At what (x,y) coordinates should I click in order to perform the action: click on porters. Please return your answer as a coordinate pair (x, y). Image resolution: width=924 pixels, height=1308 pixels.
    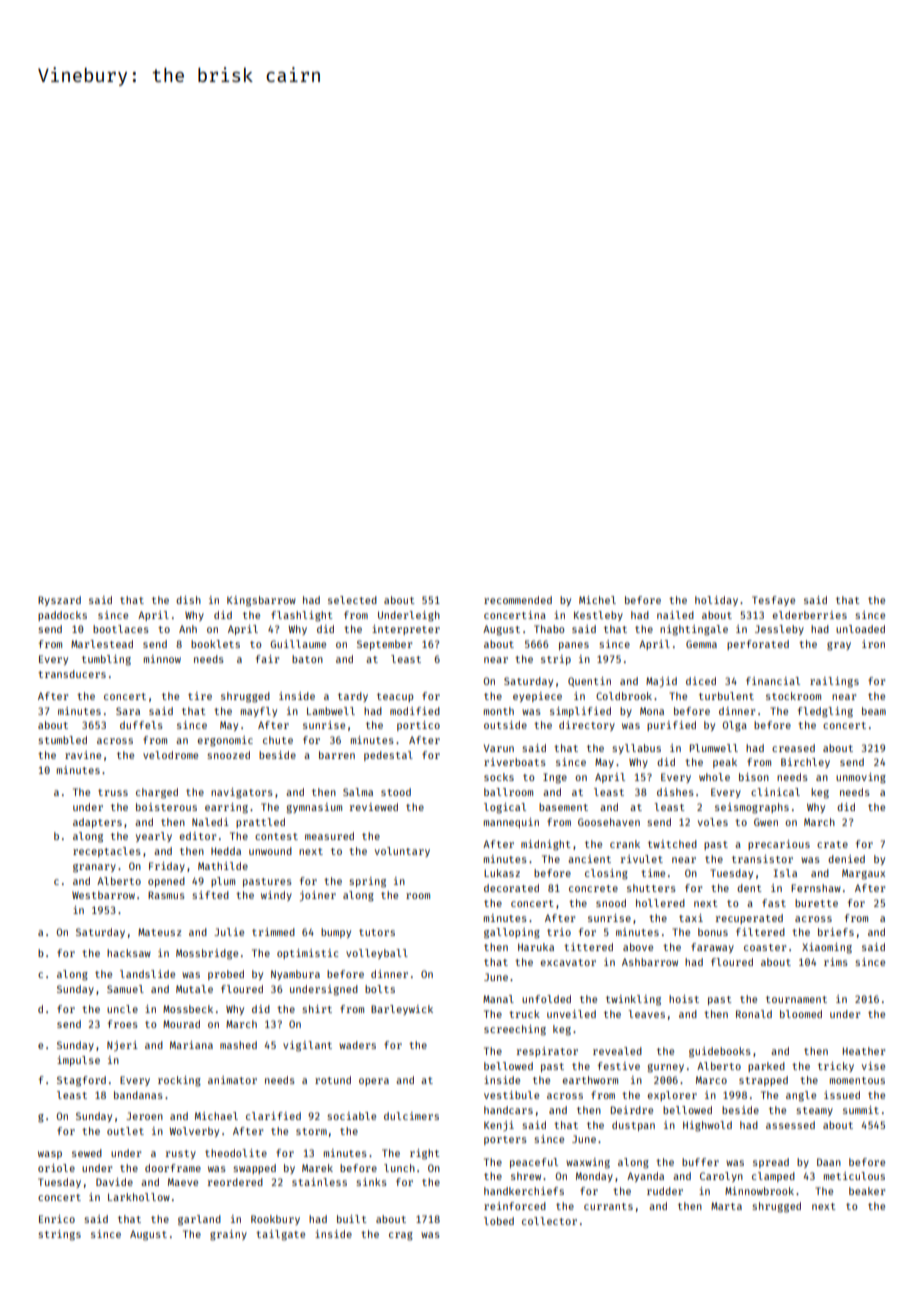
    Looking at the image, I should click on (505, 1140).
